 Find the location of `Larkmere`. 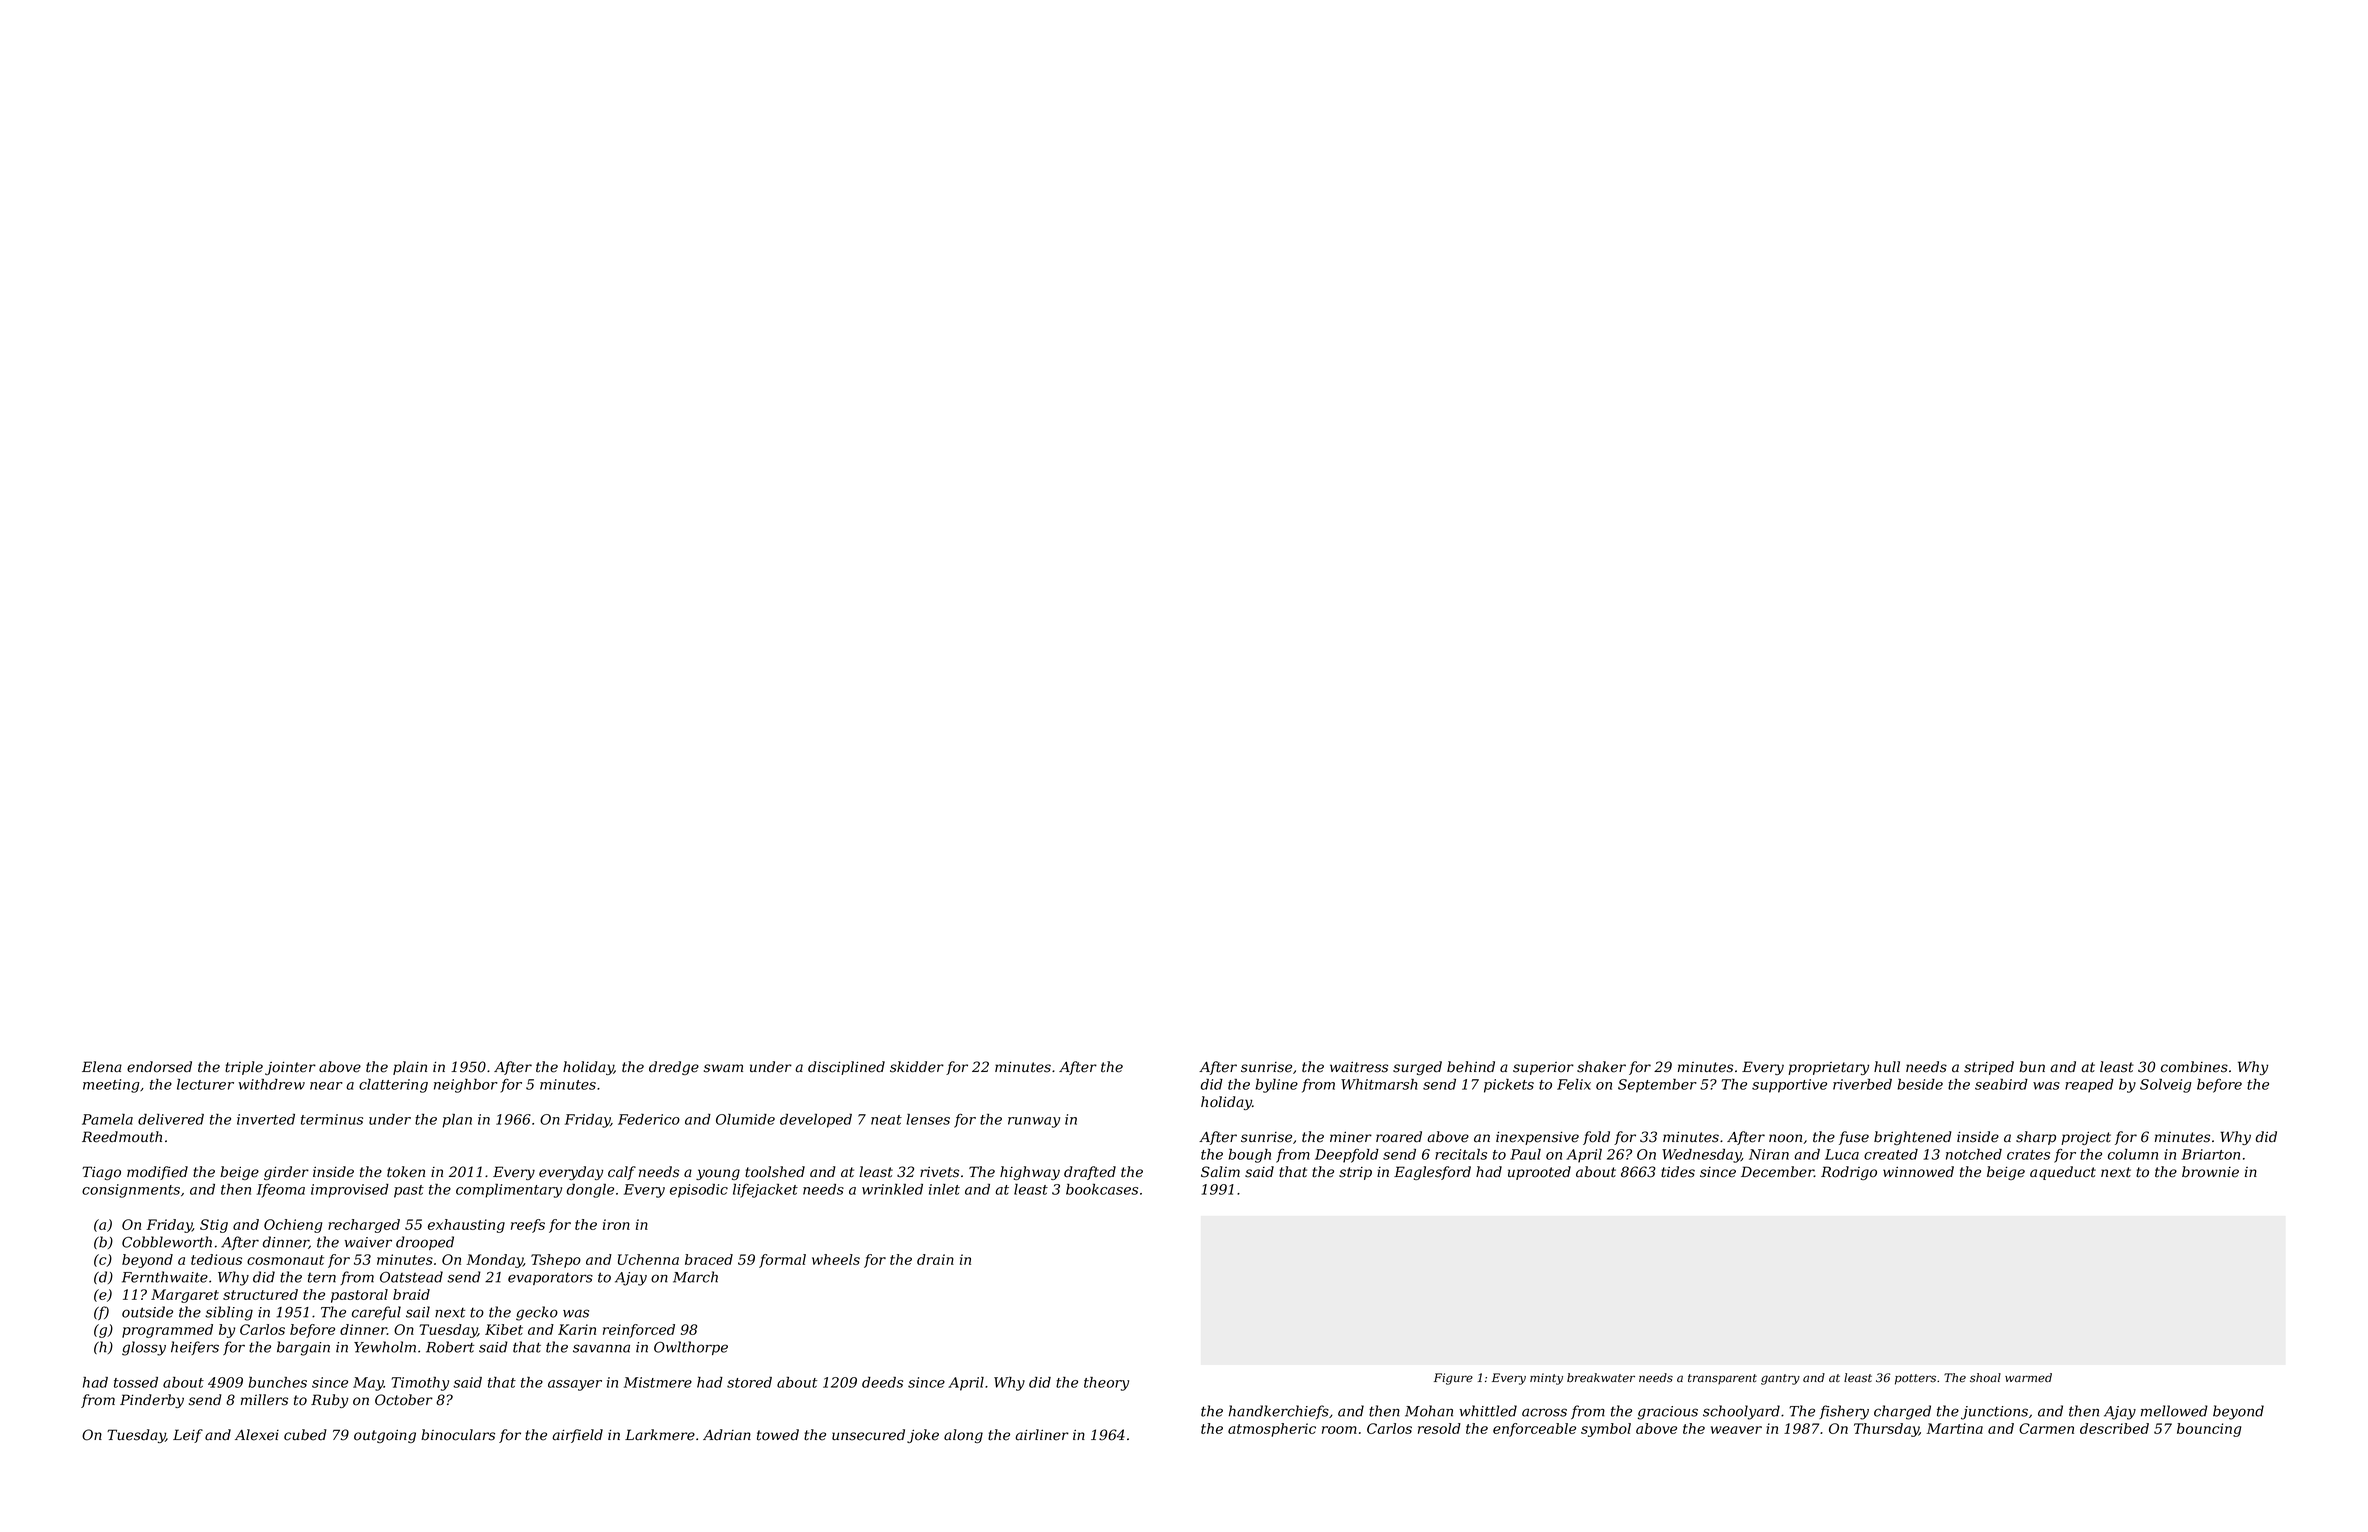

Larkmere is located at coordinates (660, 1435).
